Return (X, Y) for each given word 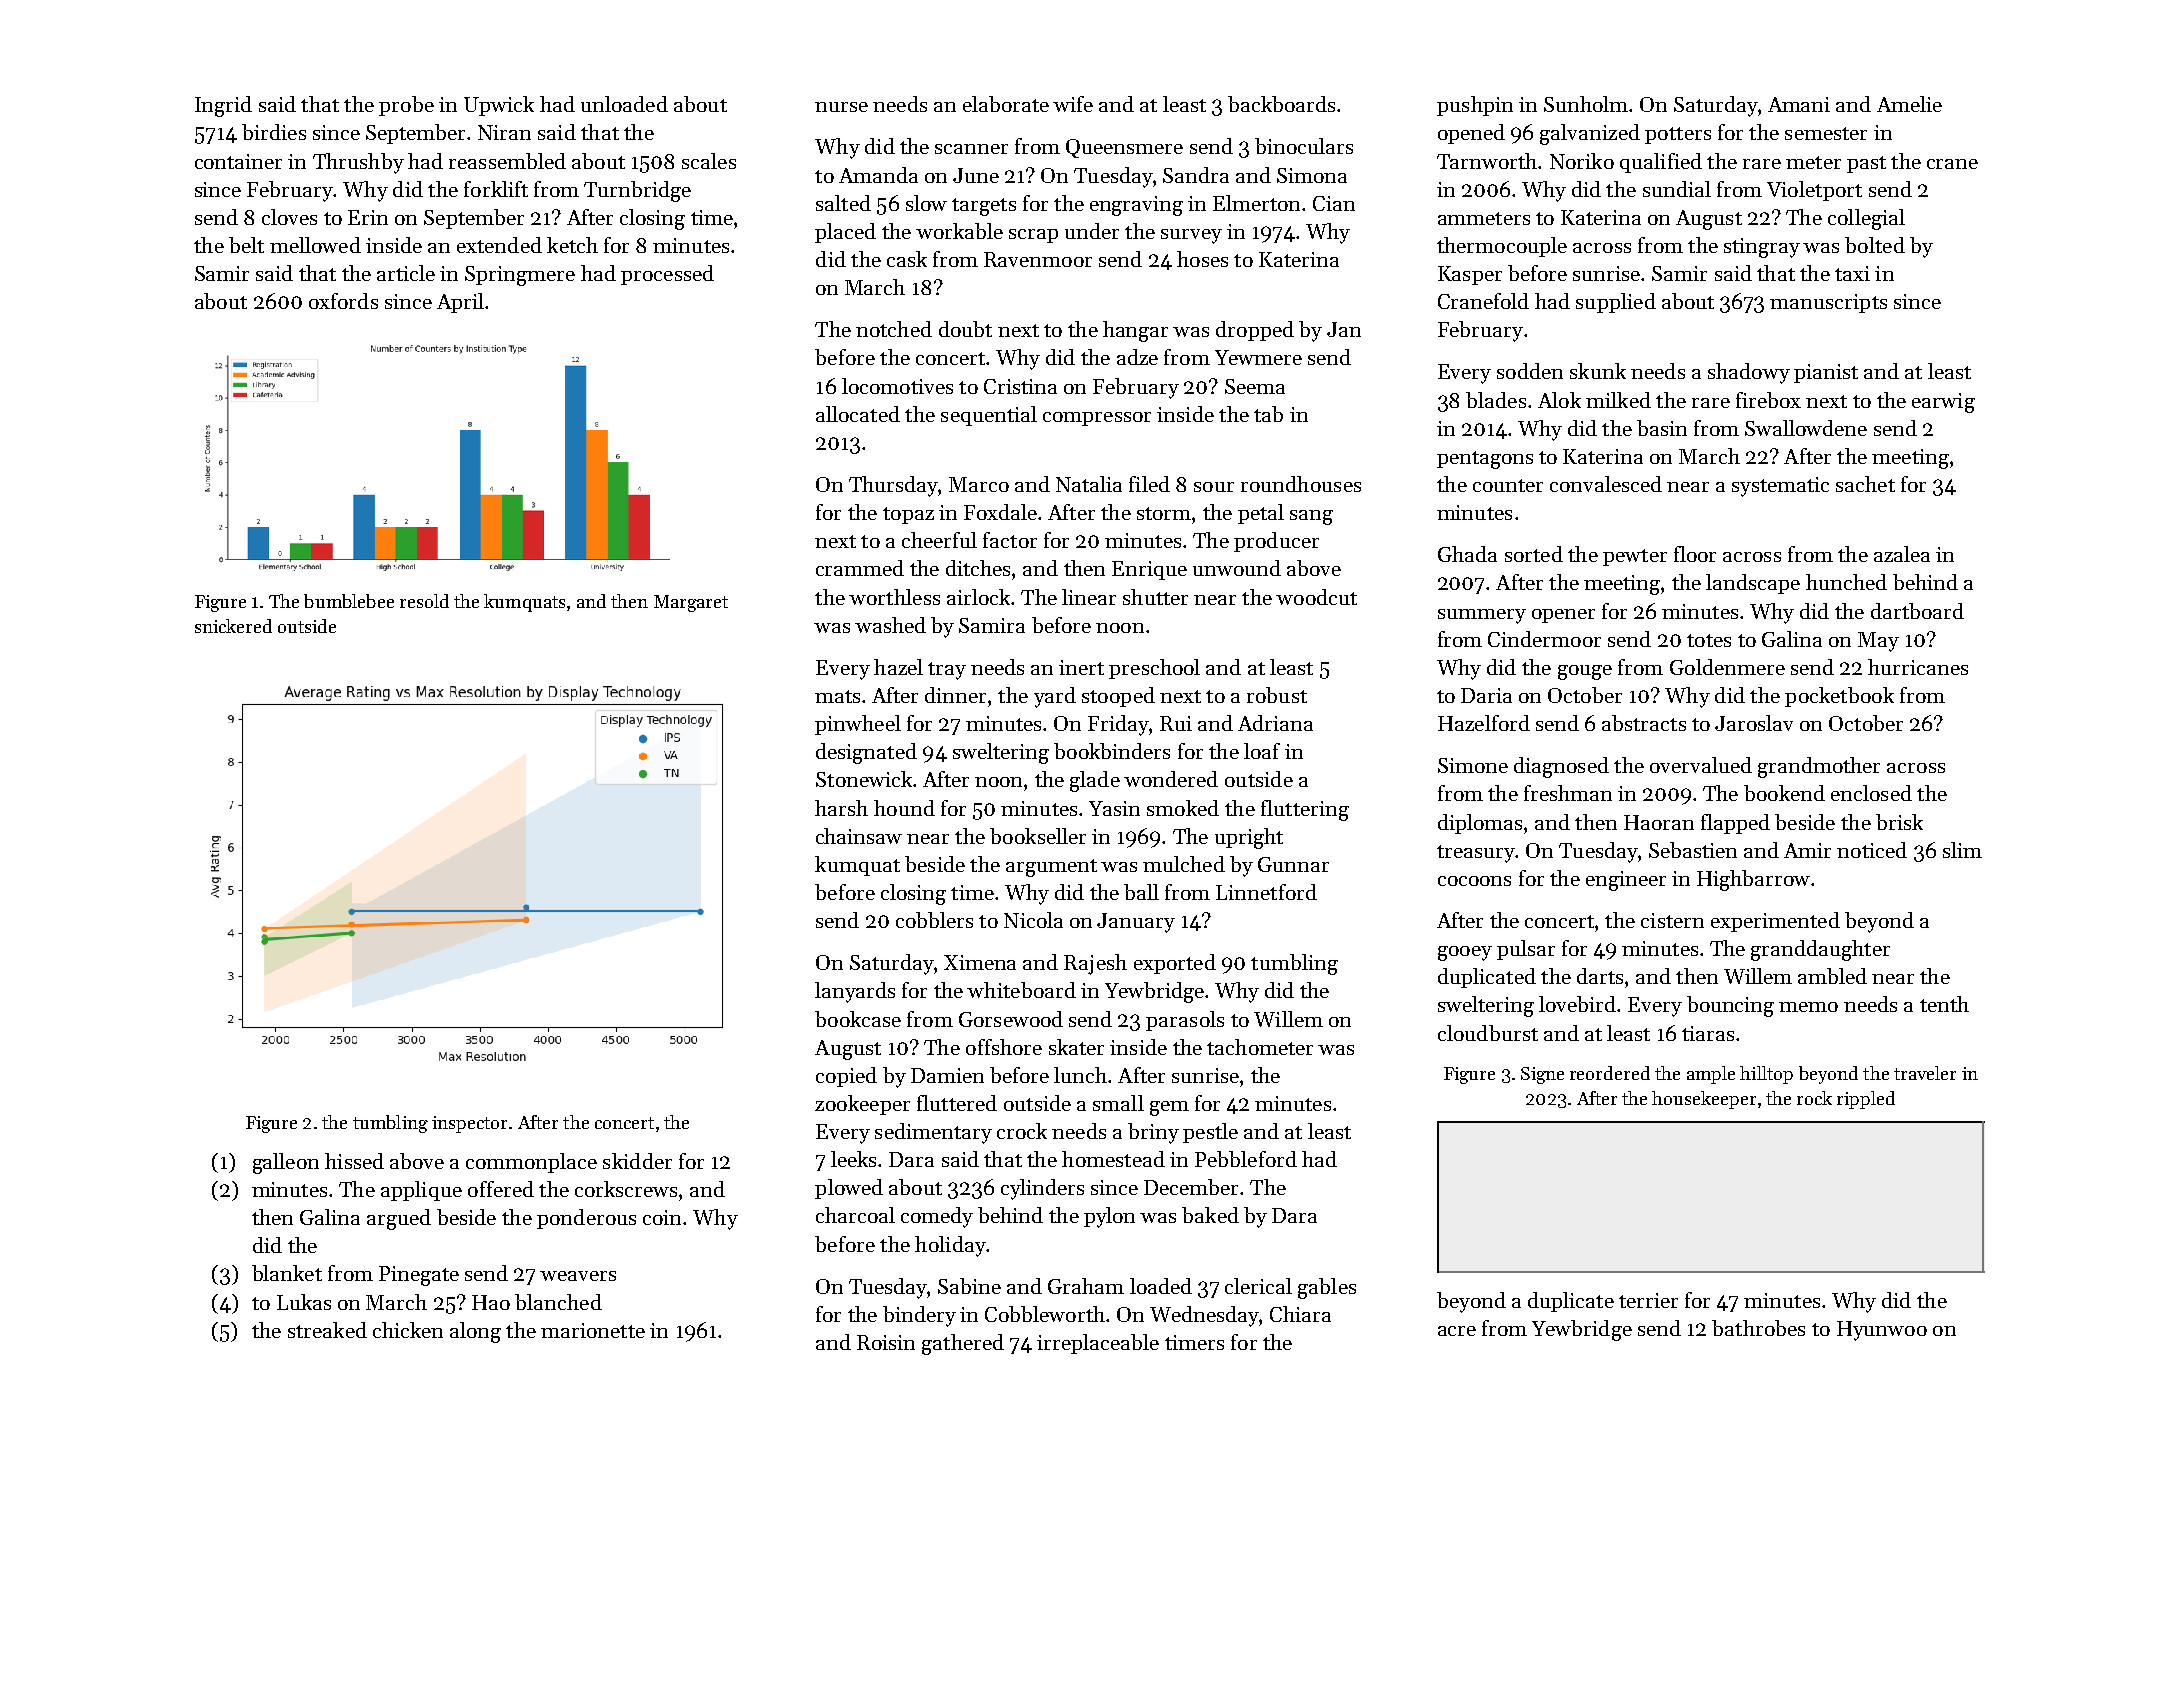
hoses (1202, 259)
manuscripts (1828, 303)
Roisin (886, 1342)
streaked (327, 1330)
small (1118, 1103)
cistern (1672, 920)
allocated (858, 414)
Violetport (1814, 191)
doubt (965, 329)
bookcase (858, 1019)
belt (246, 245)
